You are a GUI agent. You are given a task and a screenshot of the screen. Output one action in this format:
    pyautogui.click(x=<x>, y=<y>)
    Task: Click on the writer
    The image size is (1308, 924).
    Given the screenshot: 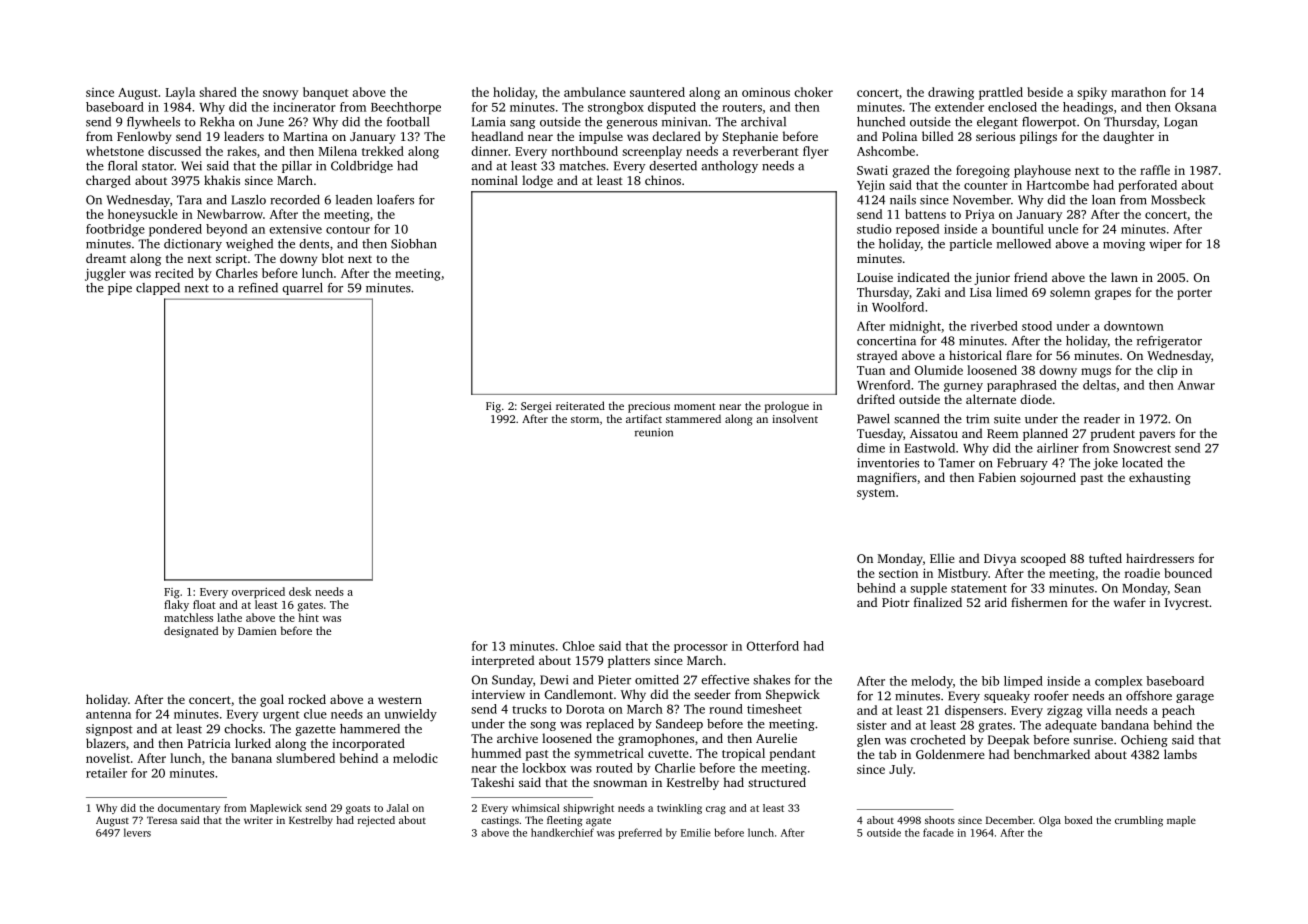 What is the action you would take?
    pyautogui.click(x=258, y=820)
